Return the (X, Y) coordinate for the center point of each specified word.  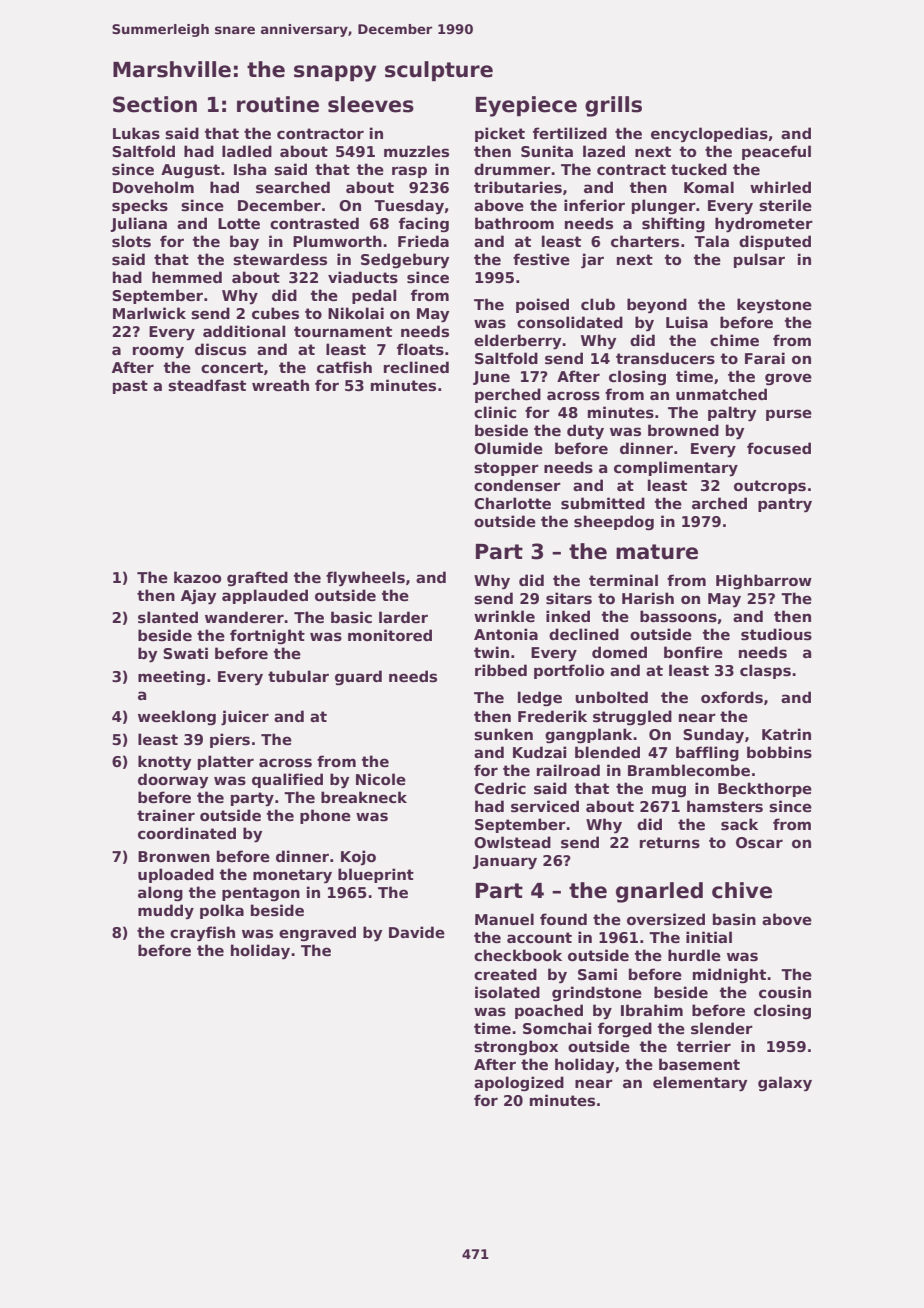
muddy (166, 912)
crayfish (202, 934)
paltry (732, 414)
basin (734, 919)
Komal (709, 187)
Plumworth (337, 241)
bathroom (514, 223)
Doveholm (153, 187)
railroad (568, 770)
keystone (774, 306)
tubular (298, 676)
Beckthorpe (765, 789)
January (505, 862)
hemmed (187, 277)
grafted (257, 578)
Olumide (508, 448)
